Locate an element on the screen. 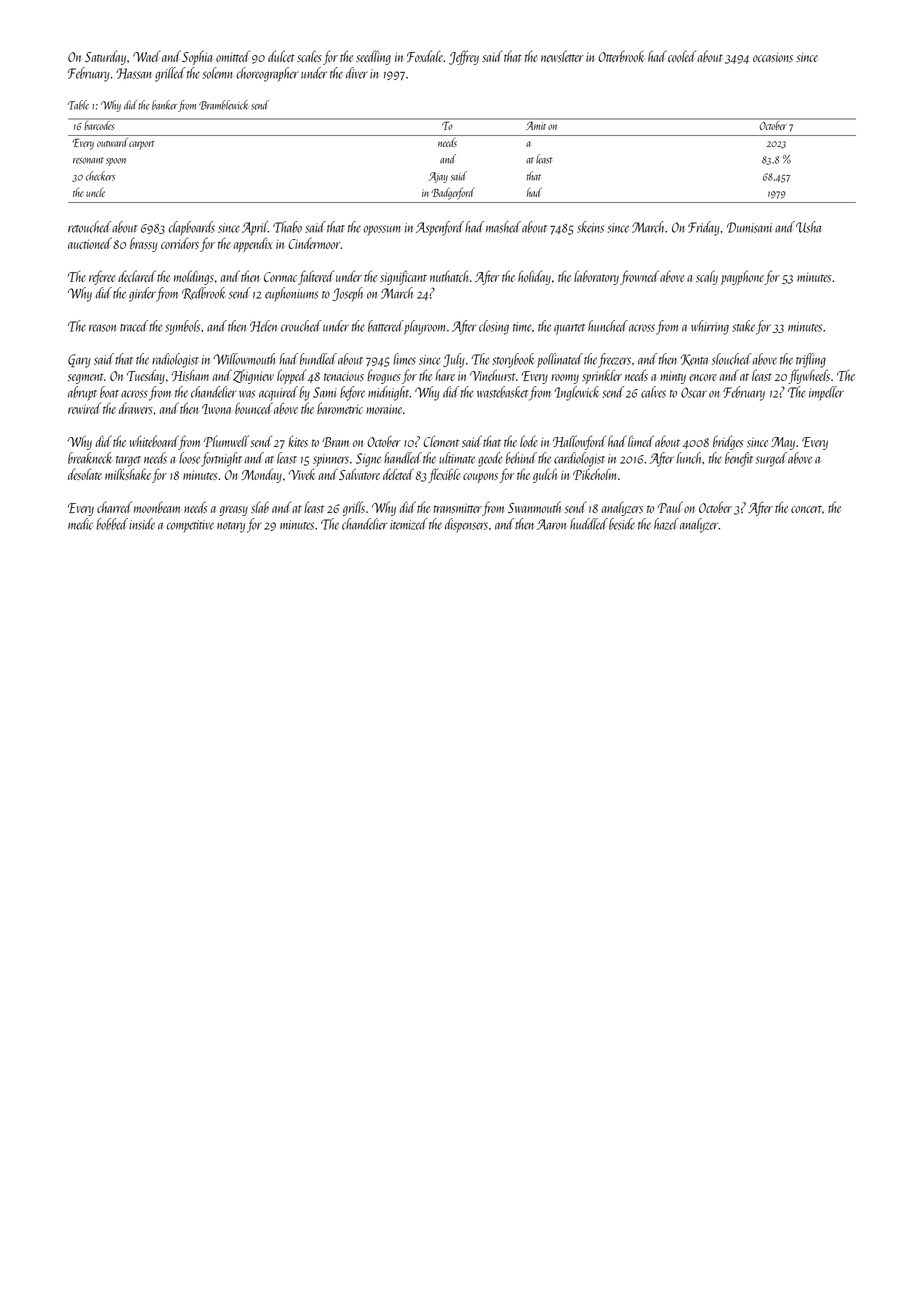 The image size is (924, 1308). reason is located at coordinates (102, 328).
